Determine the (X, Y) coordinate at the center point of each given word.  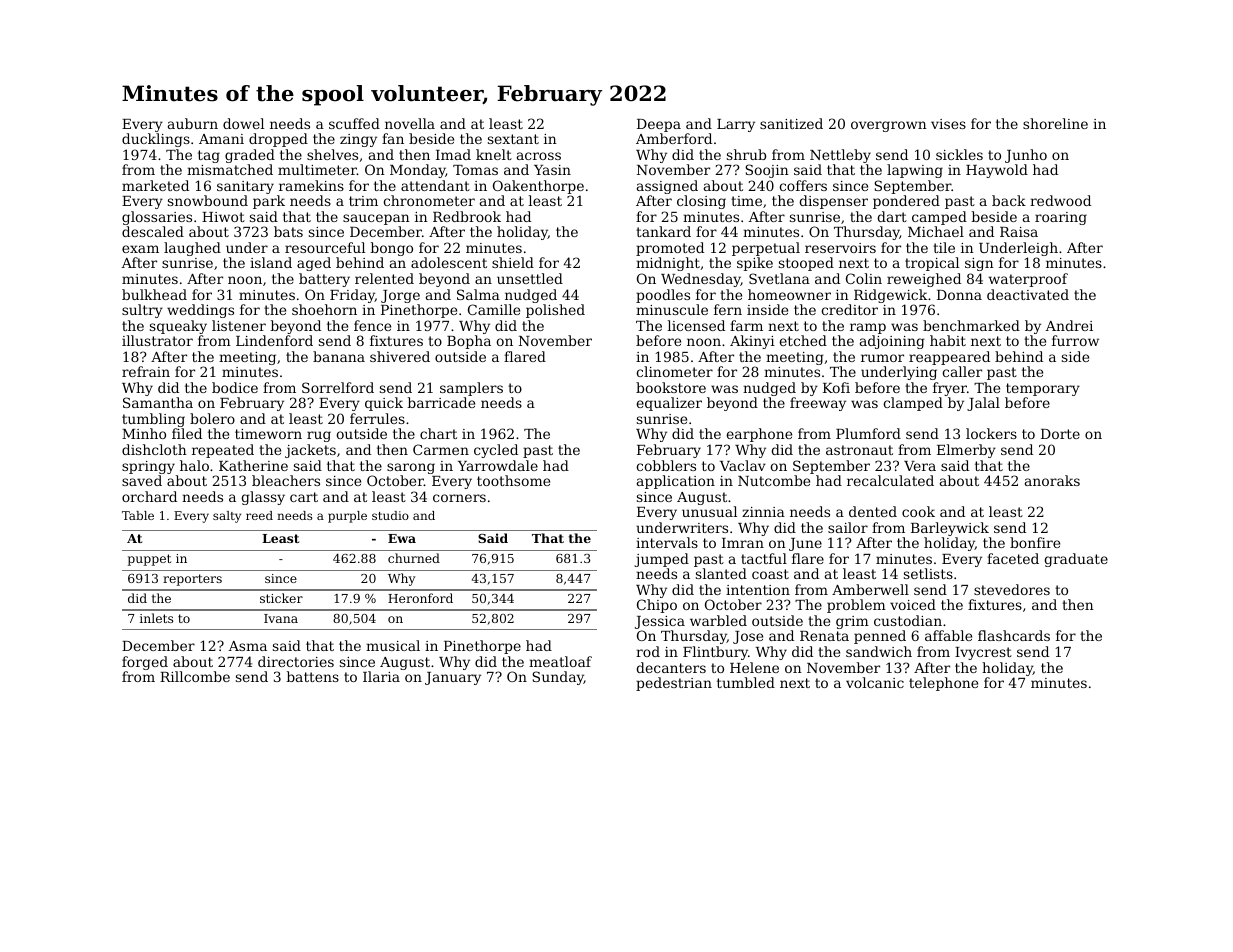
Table (138, 515)
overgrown (889, 126)
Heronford (420, 598)
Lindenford (274, 340)
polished (555, 311)
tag (209, 156)
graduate (1076, 560)
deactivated (1028, 294)
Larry (736, 125)
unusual (709, 511)
